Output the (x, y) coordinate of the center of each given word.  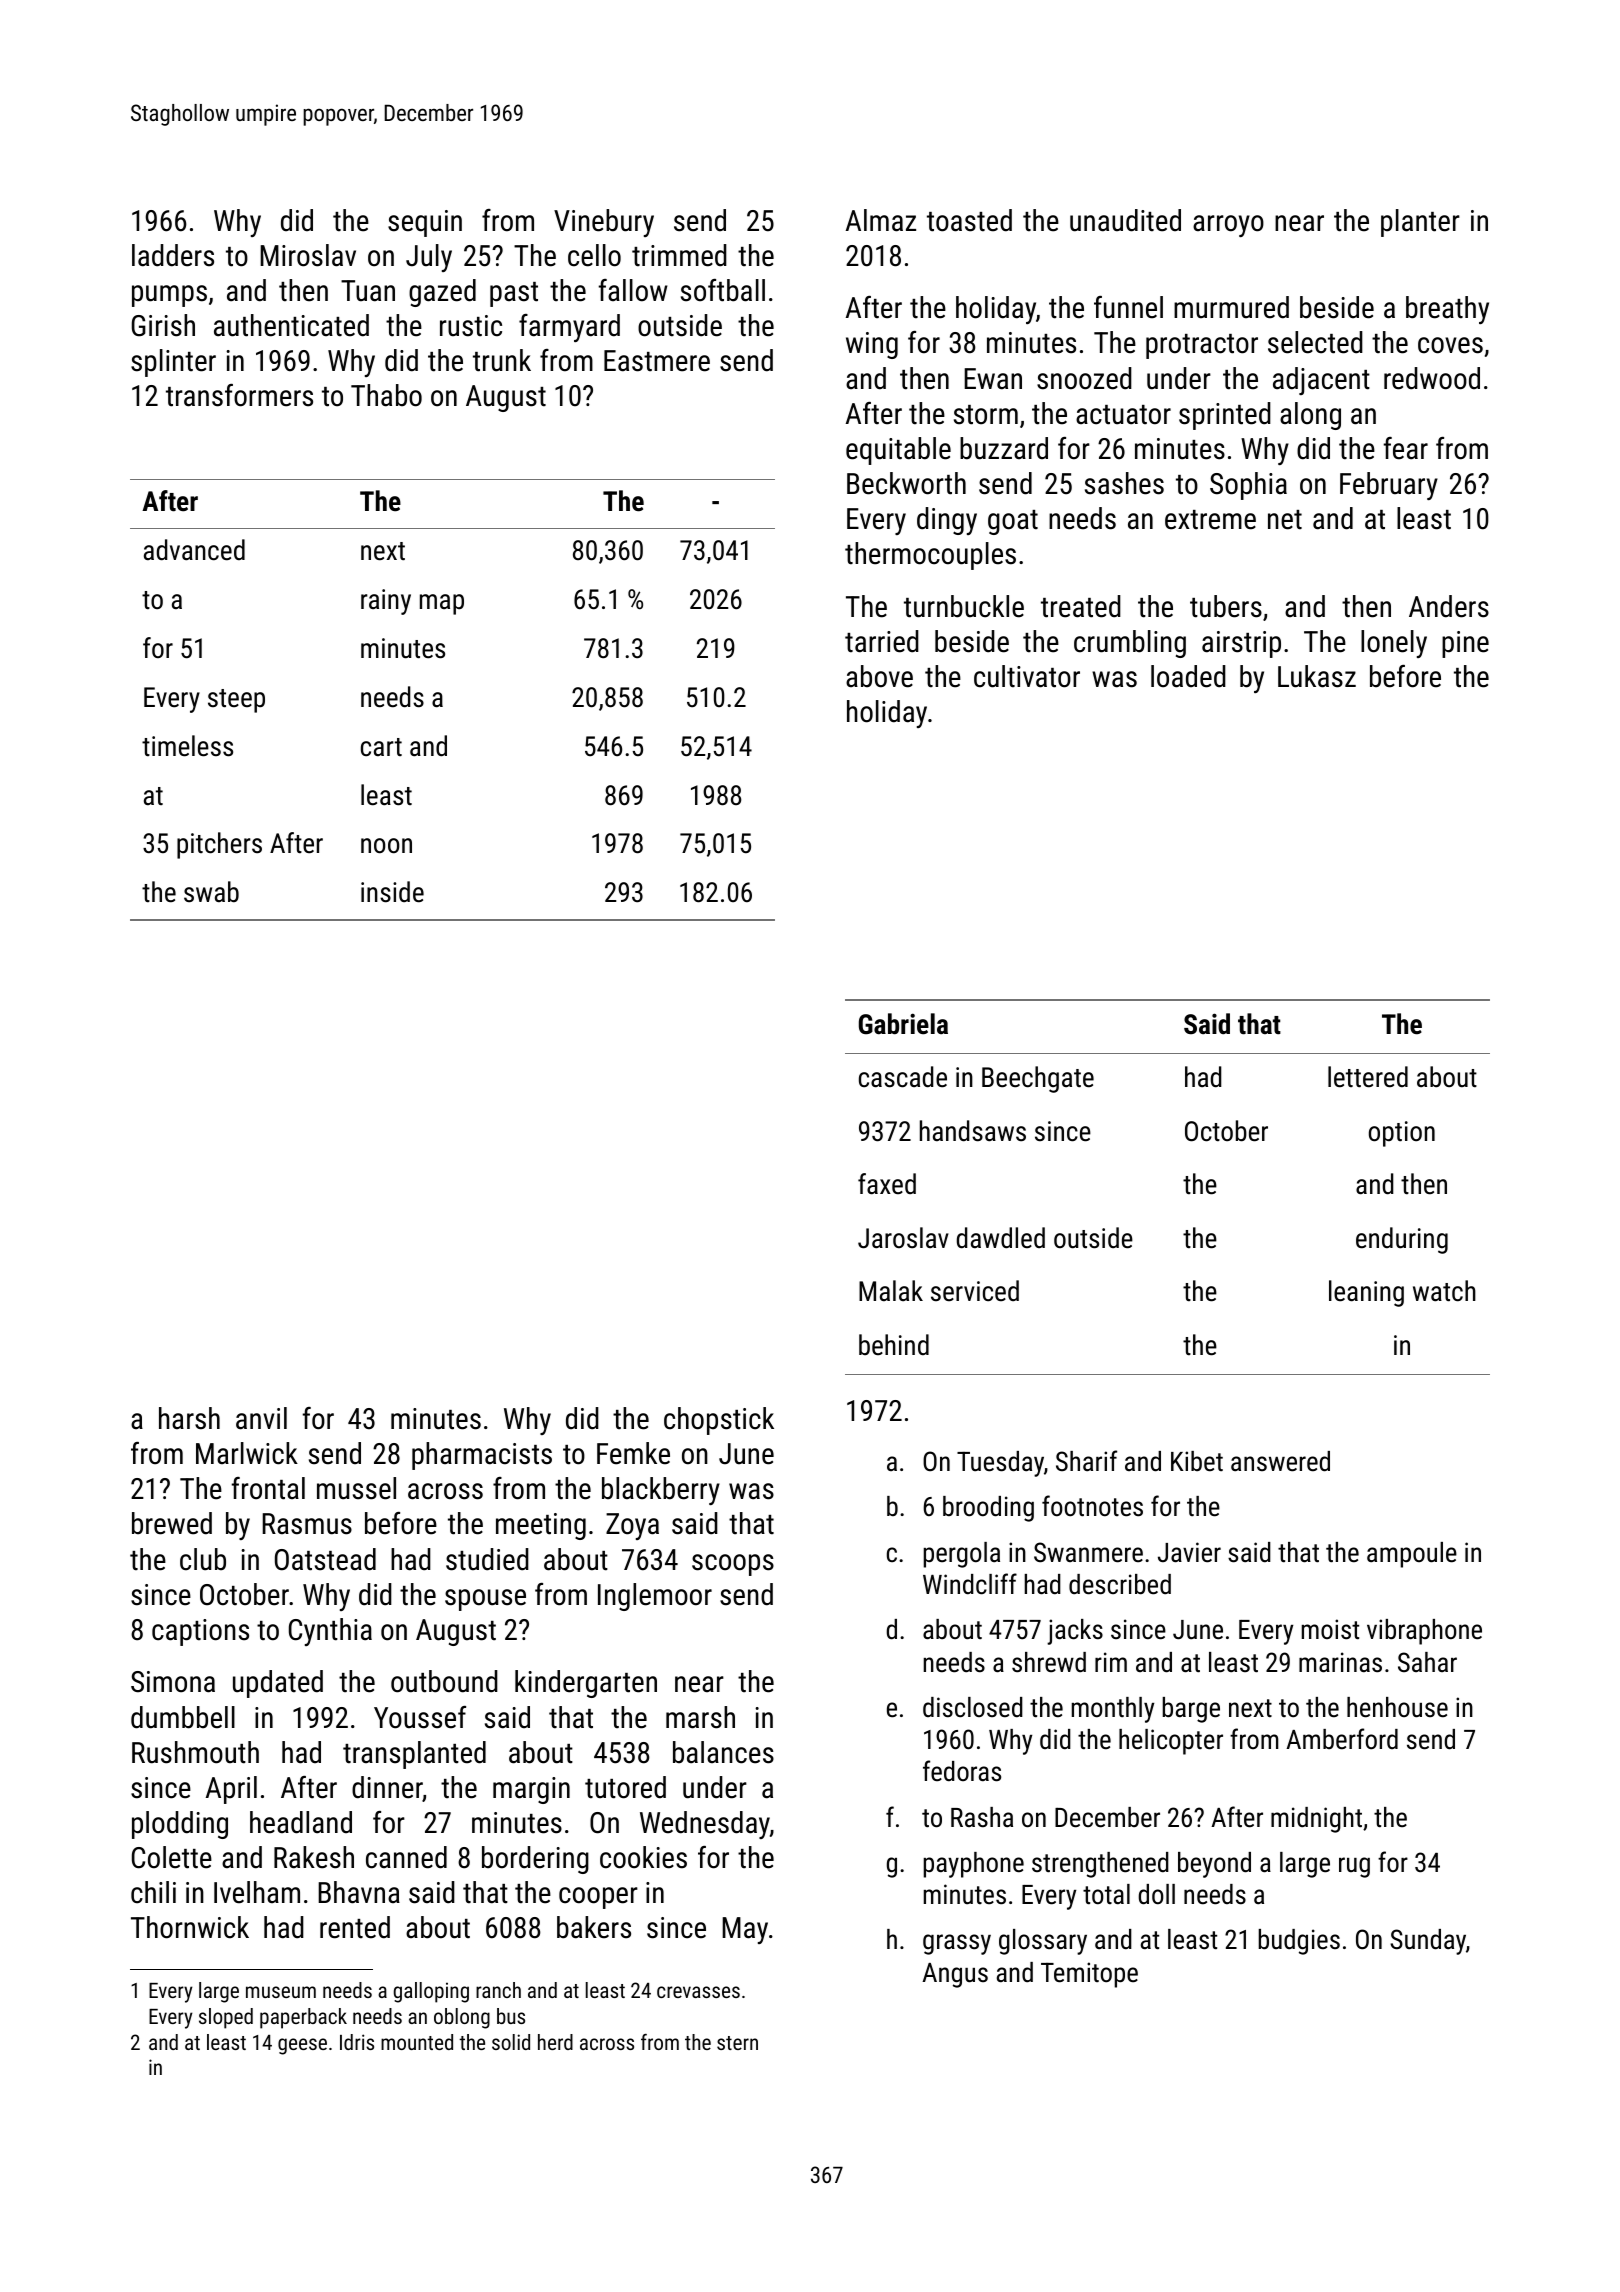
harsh (189, 1418)
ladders (173, 255)
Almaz (881, 220)
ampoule (1412, 1555)
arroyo (1228, 226)
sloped (226, 2018)
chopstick (719, 1421)
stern (737, 2043)
